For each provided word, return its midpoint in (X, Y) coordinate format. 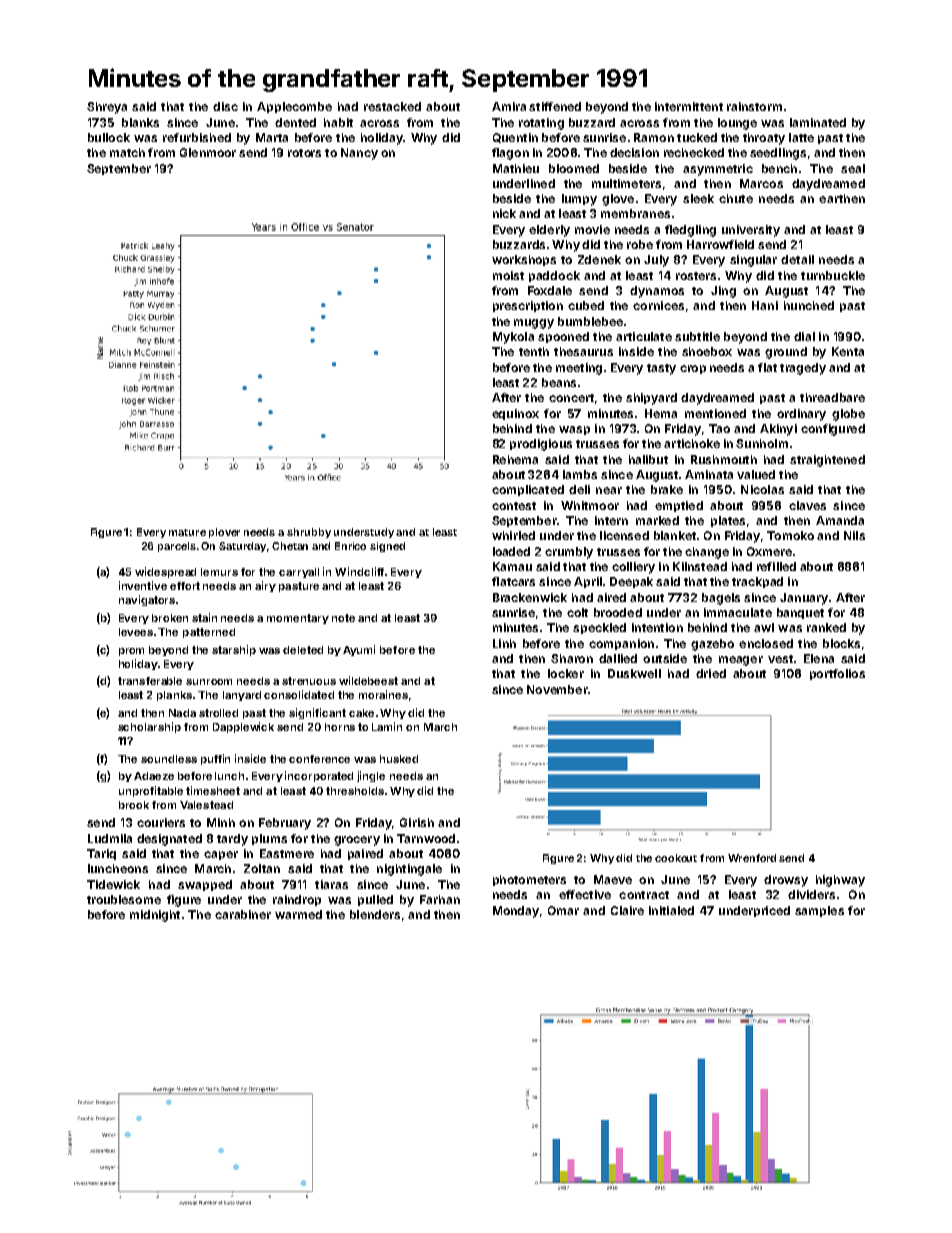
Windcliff (359, 571)
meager (741, 661)
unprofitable (151, 791)
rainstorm (754, 106)
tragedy (803, 369)
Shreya (107, 108)
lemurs (219, 572)
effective (585, 894)
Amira (509, 106)
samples (819, 911)
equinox (515, 414)
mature (187, 532)
